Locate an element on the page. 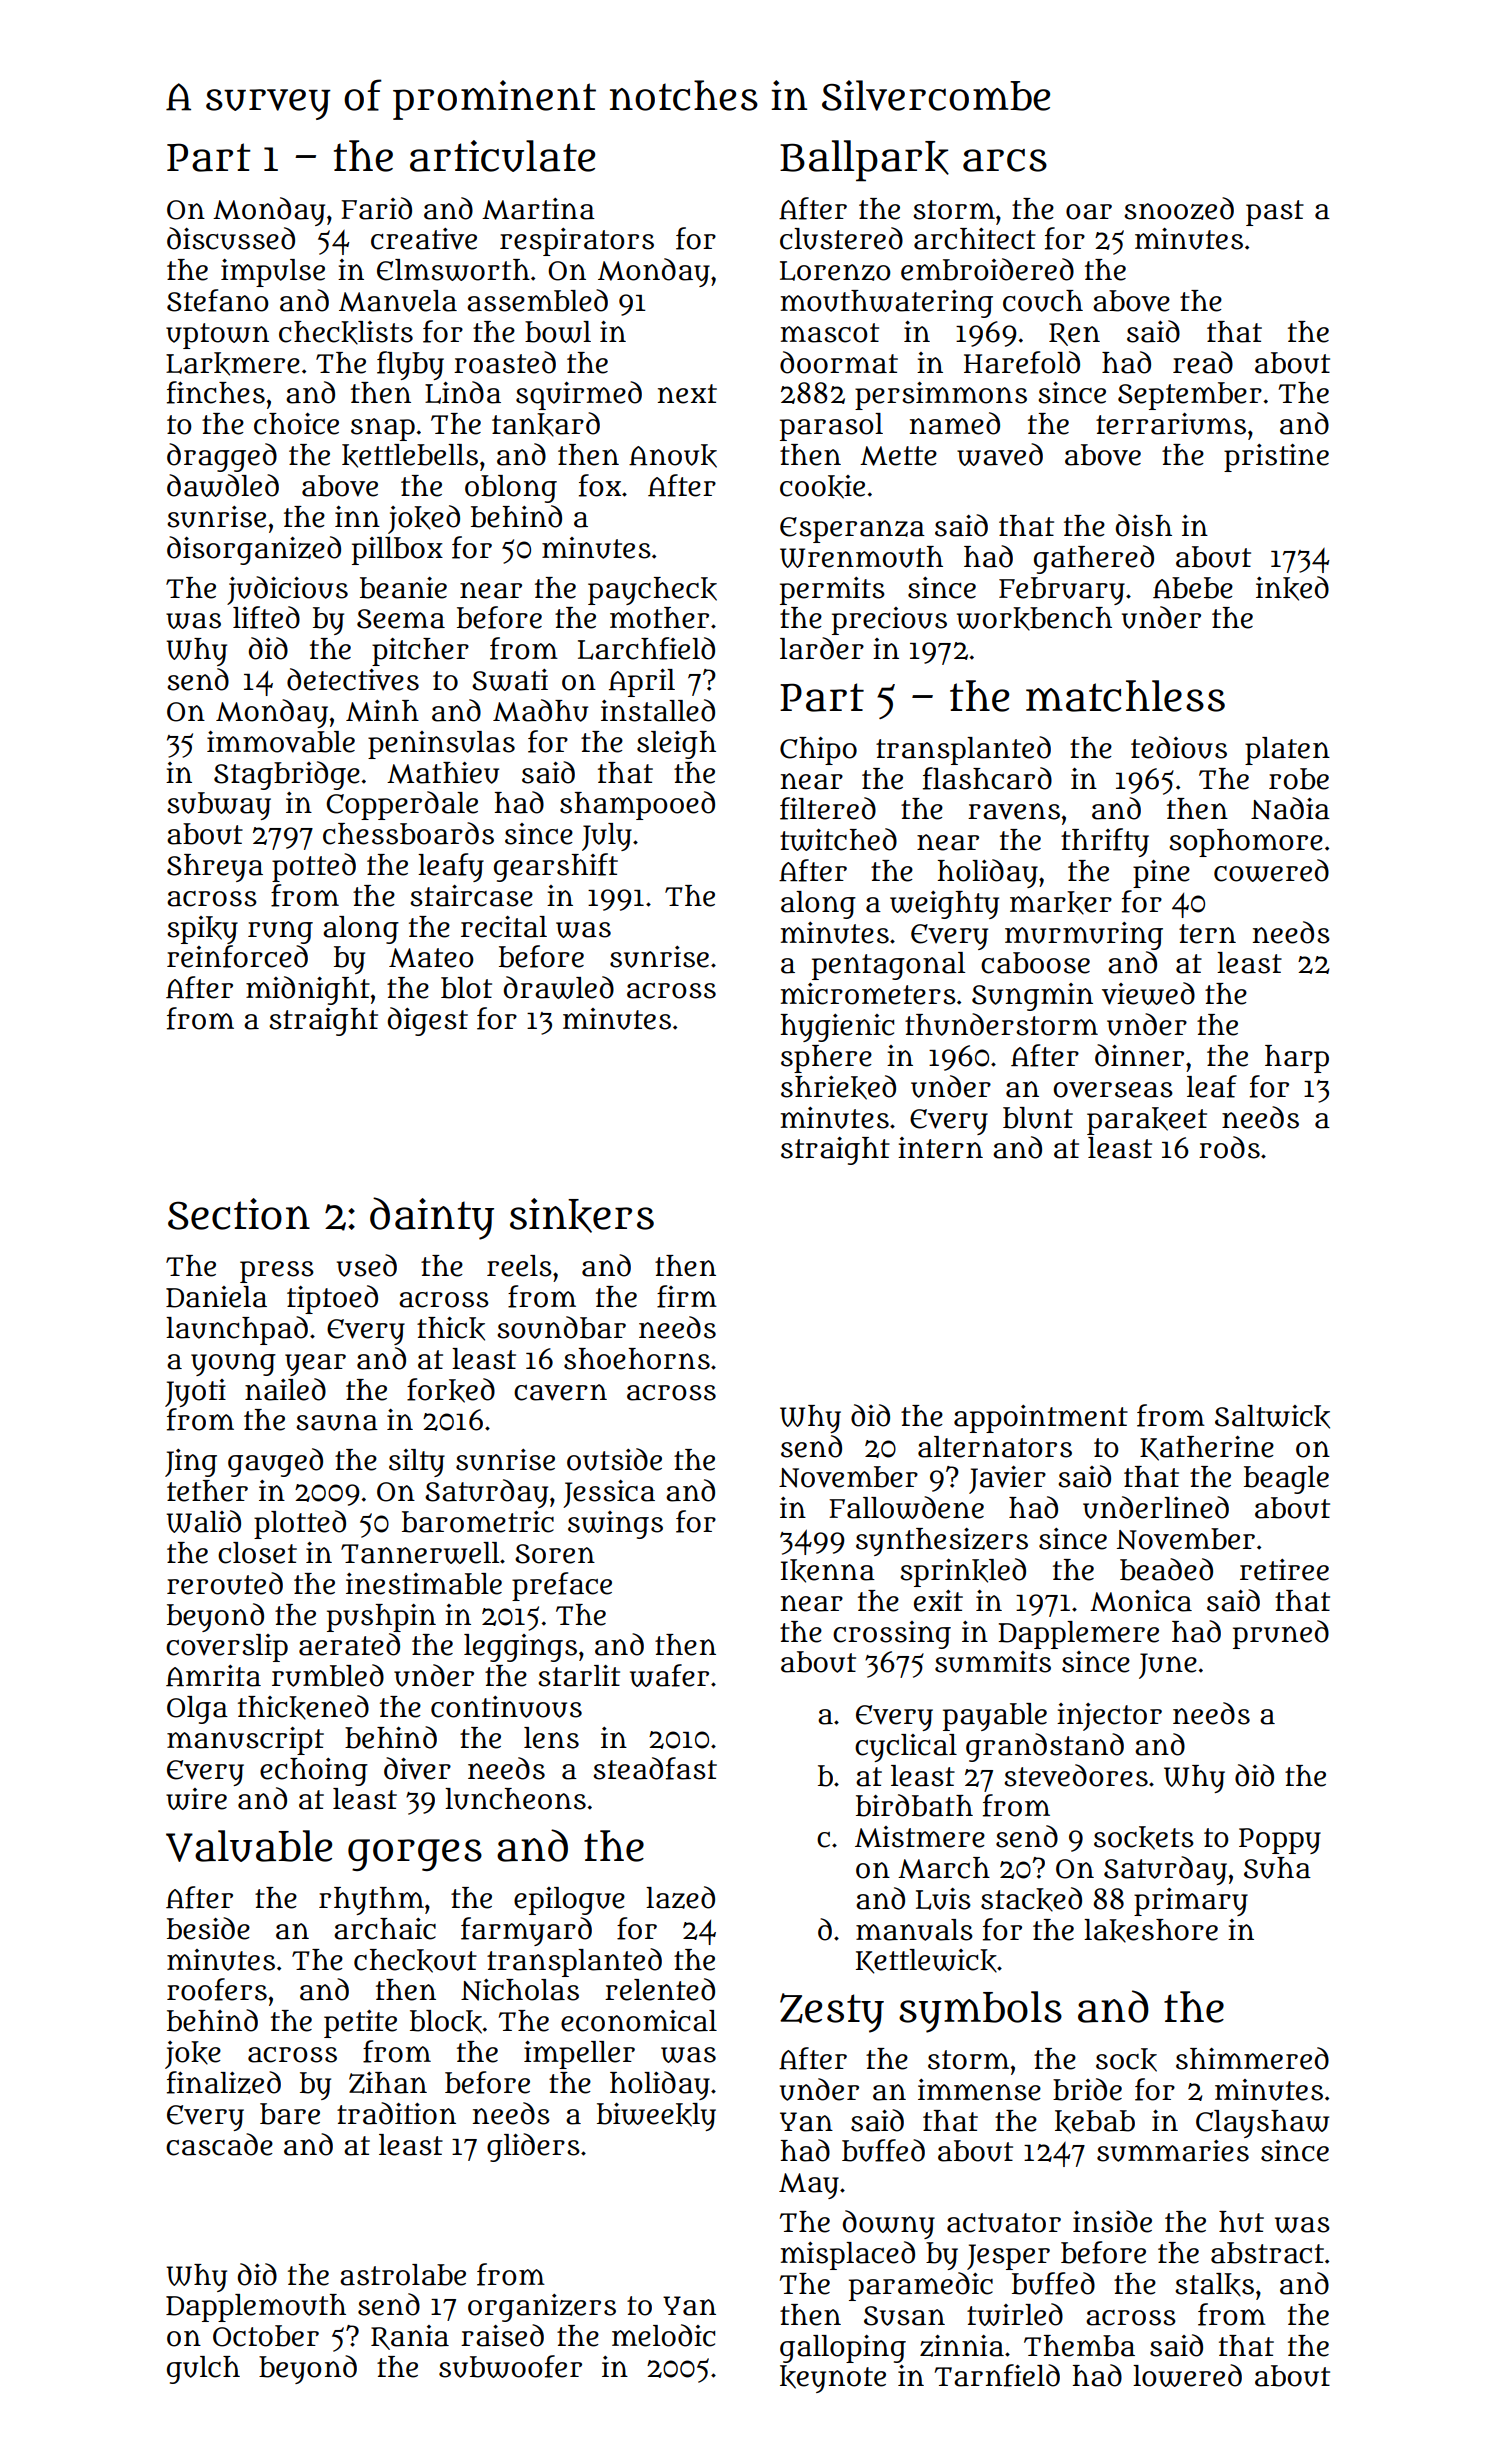  choice is located at coordinates (296, 424).
